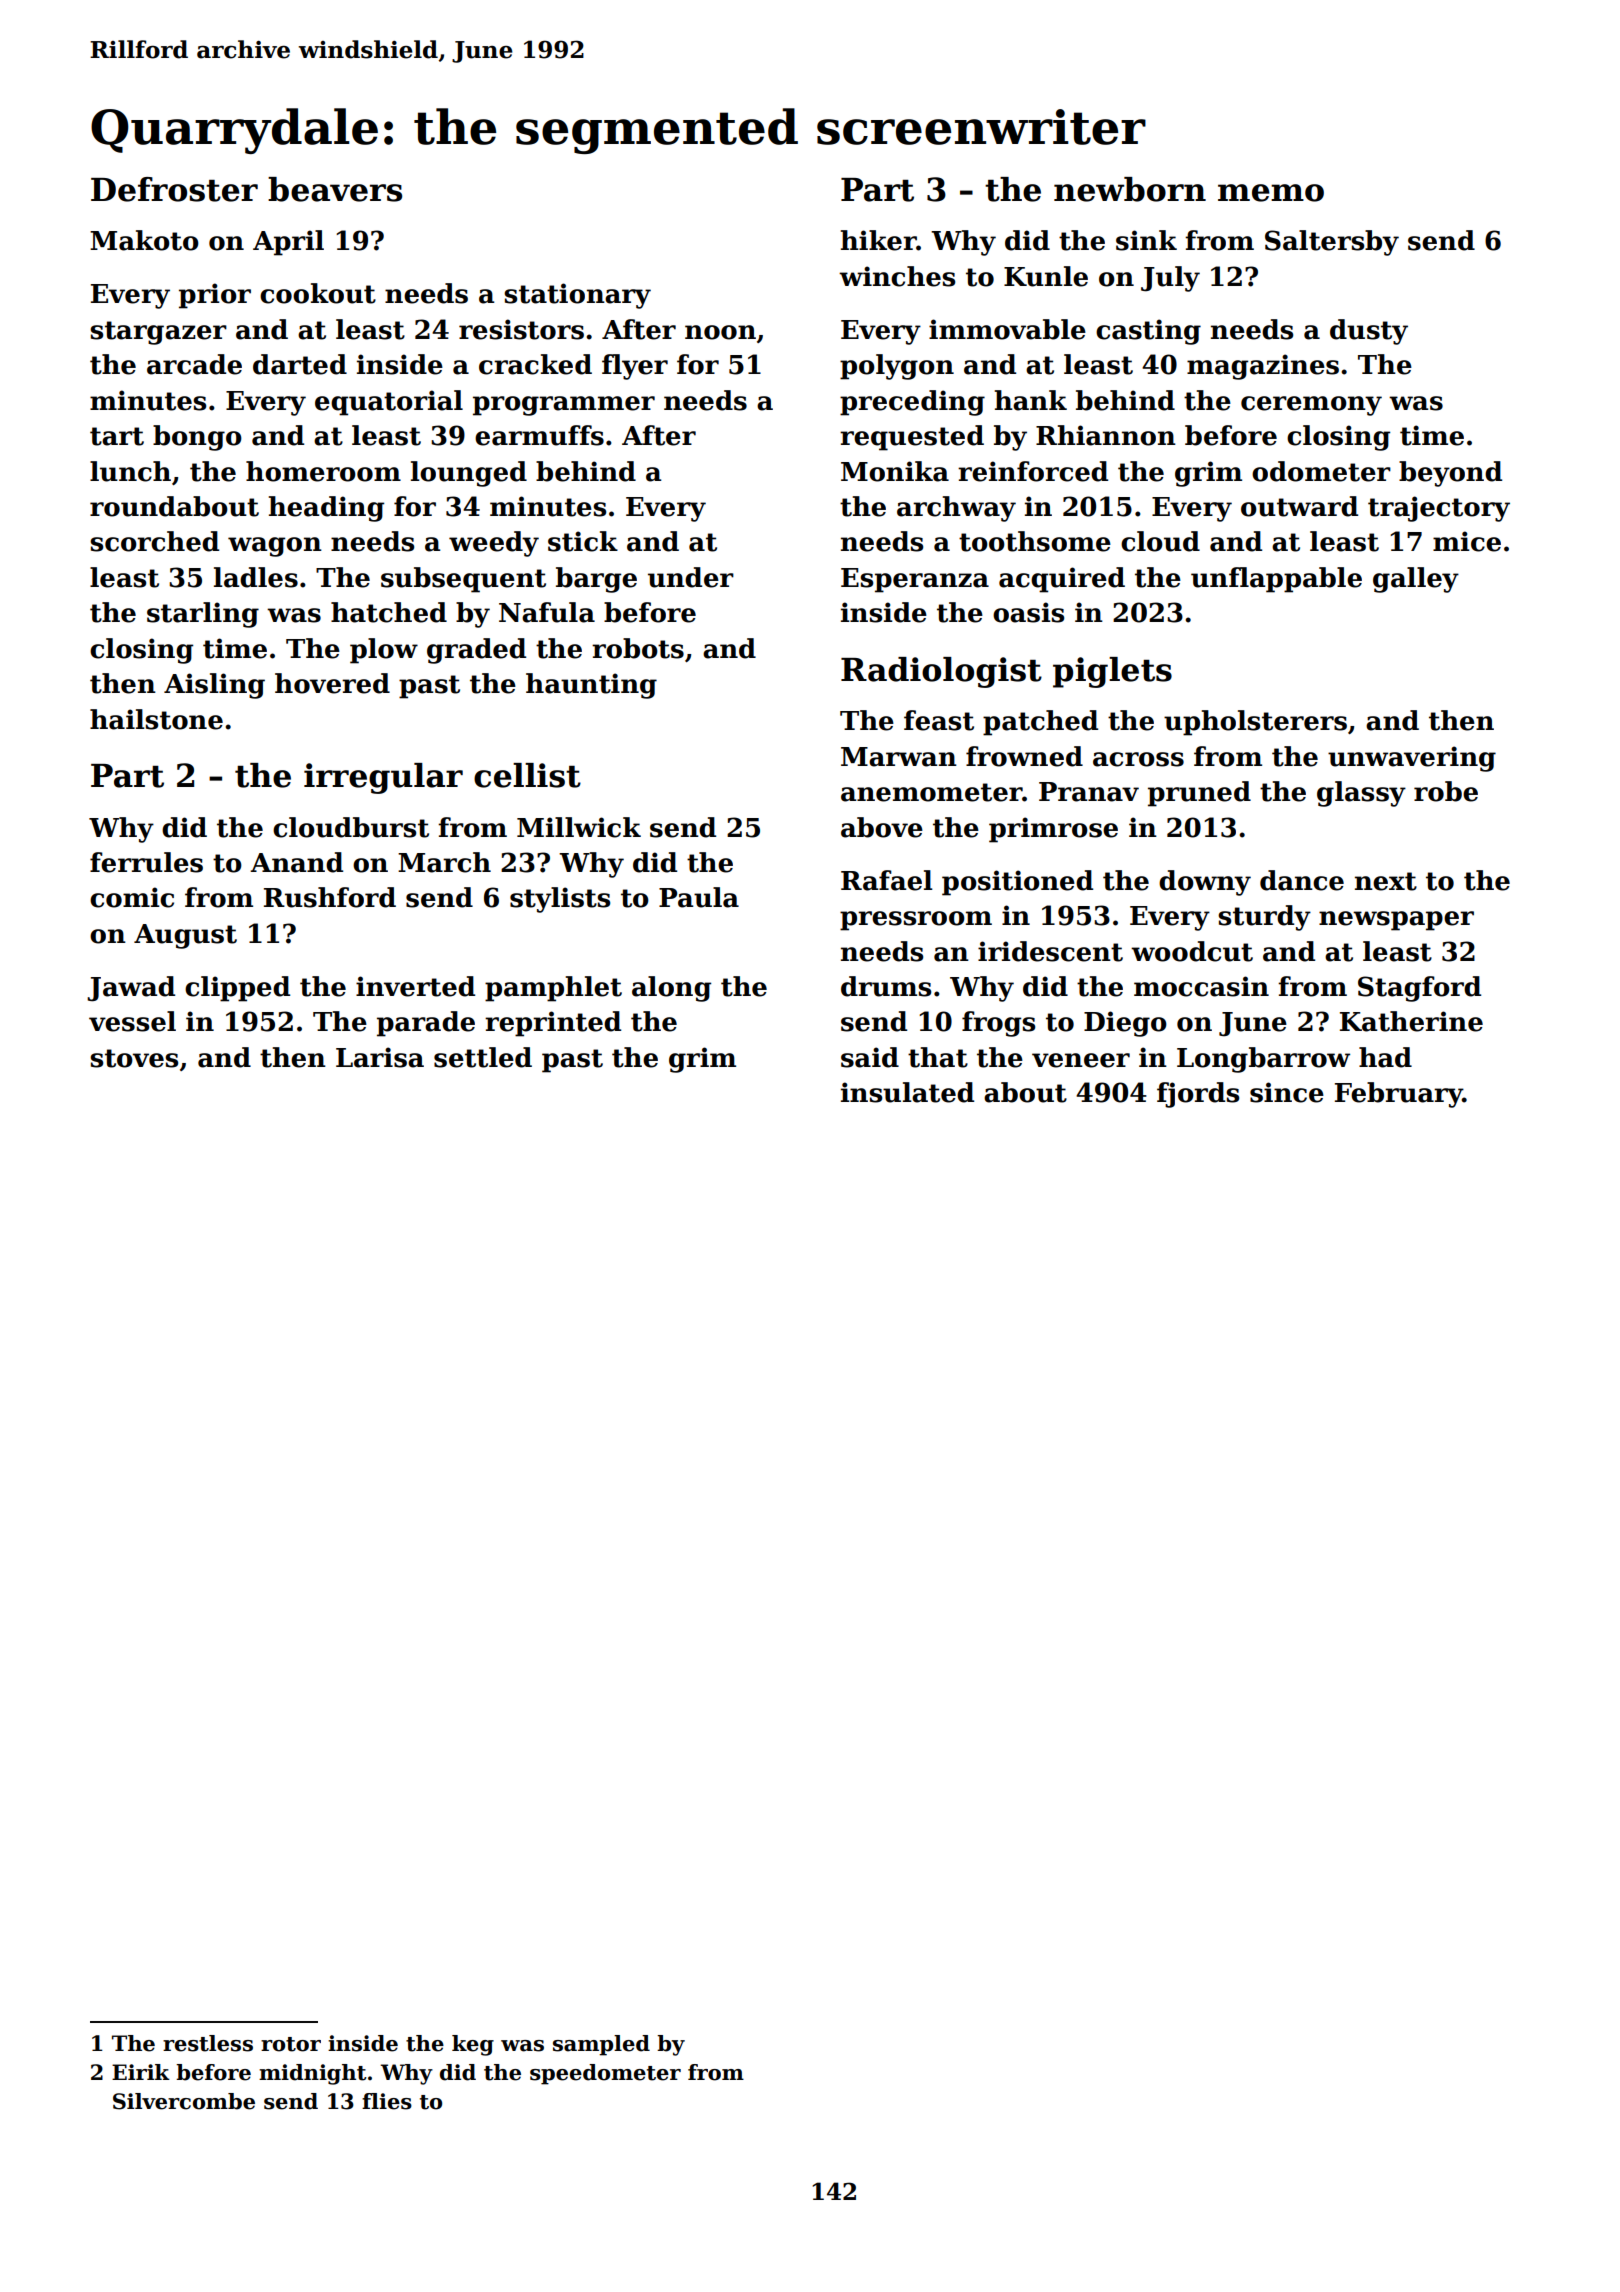 The image size is (1620, 2292). I want to click on February, so click(1399, 1095).
